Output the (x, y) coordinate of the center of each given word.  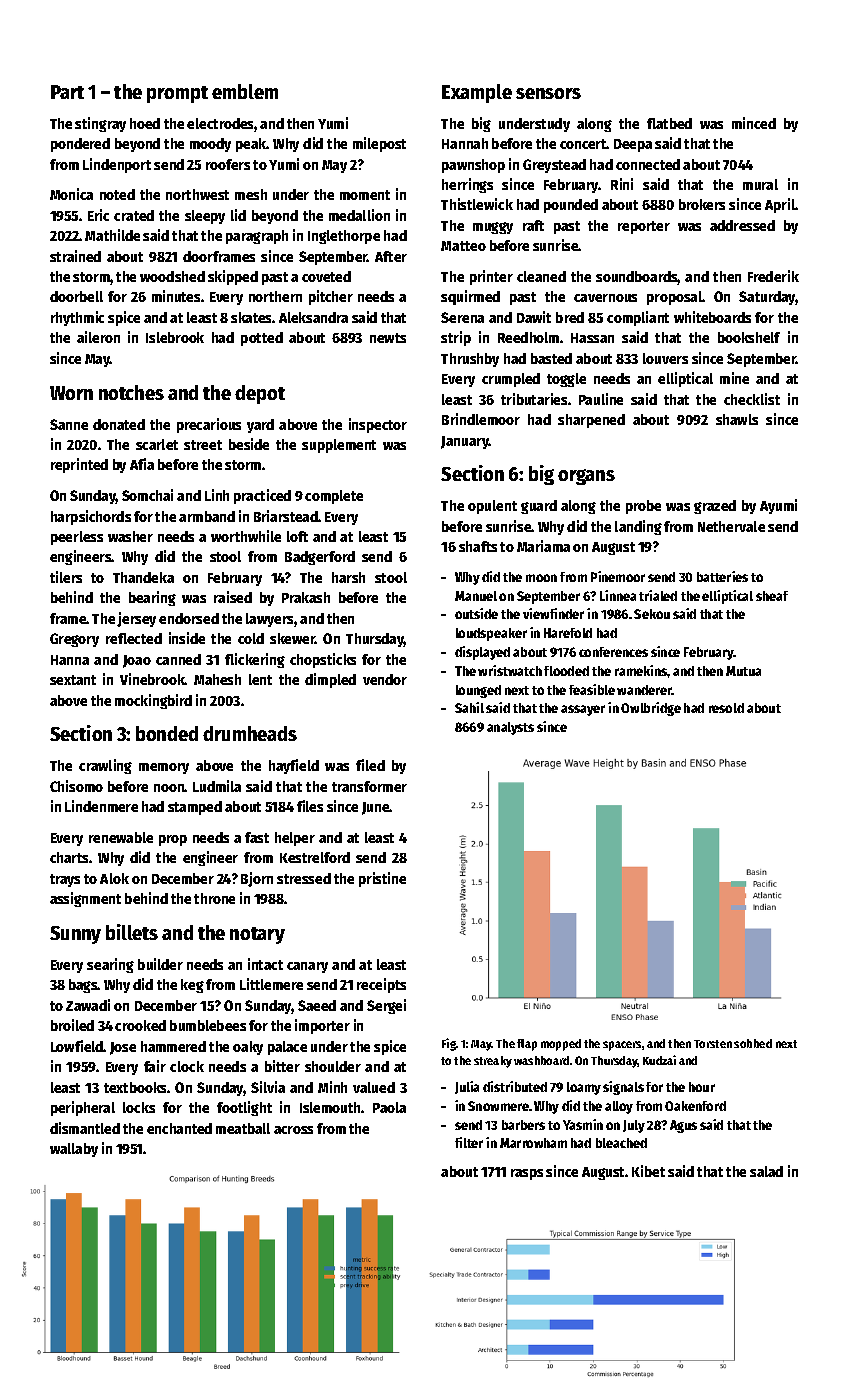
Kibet (648, 1171)
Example (477, 93)
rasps (527, 1174)
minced (754, 123)
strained (75, 256)
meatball (243, 1128)
